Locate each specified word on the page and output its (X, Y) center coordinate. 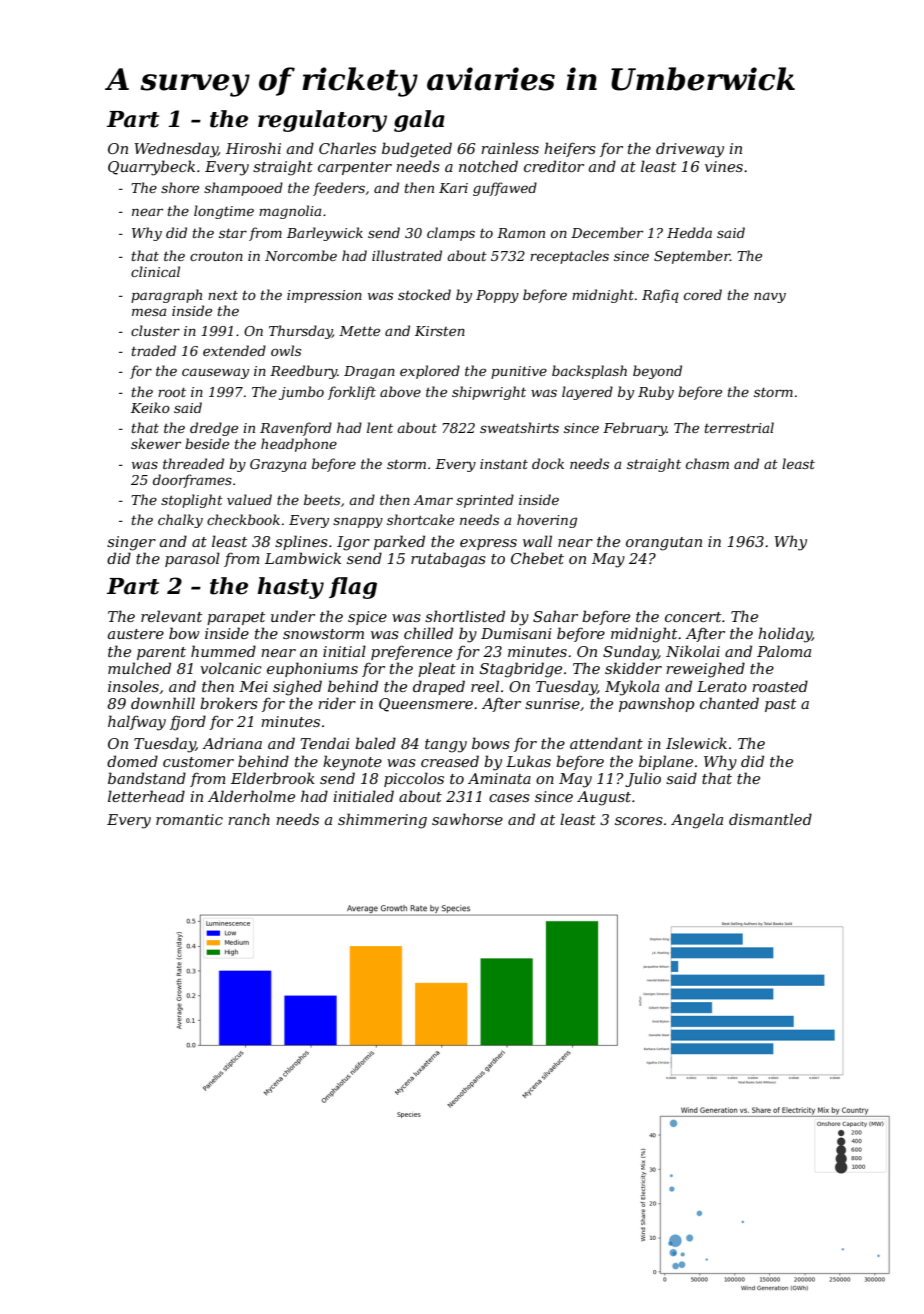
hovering (547, 521)
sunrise (552, 703)
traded (154, 350)
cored (703, 294)
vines (724, 166)
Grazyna (278, 465)
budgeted (417, 150)
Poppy (497, 296)
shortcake (420, 519)
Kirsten (440, 331)
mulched (139, 668)
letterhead (146, 796)
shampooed (243, 189)
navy (770, 297)
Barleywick (325, 234)
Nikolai (693, 651)
